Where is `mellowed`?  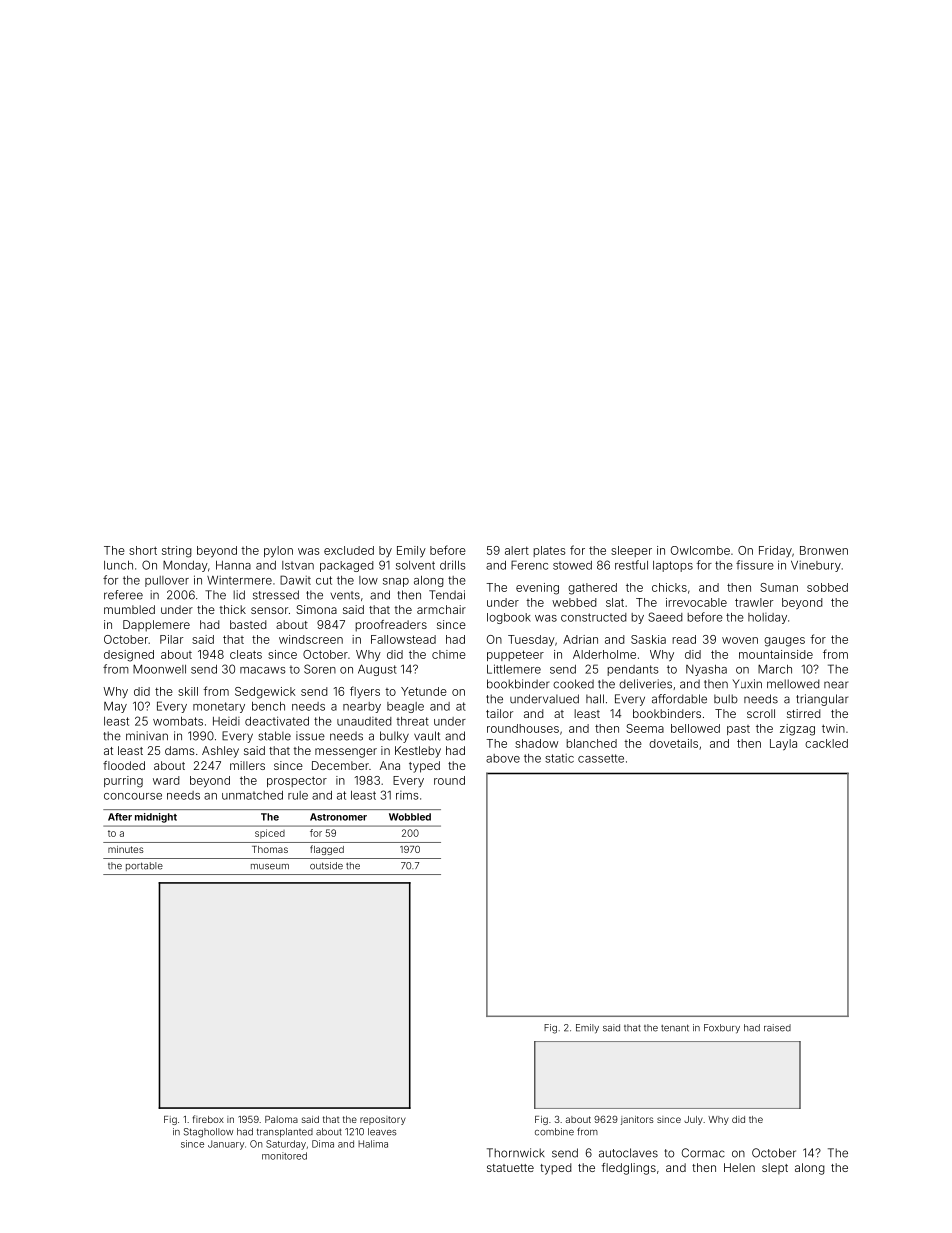
mellowed is located at coordinates (793, 684).
